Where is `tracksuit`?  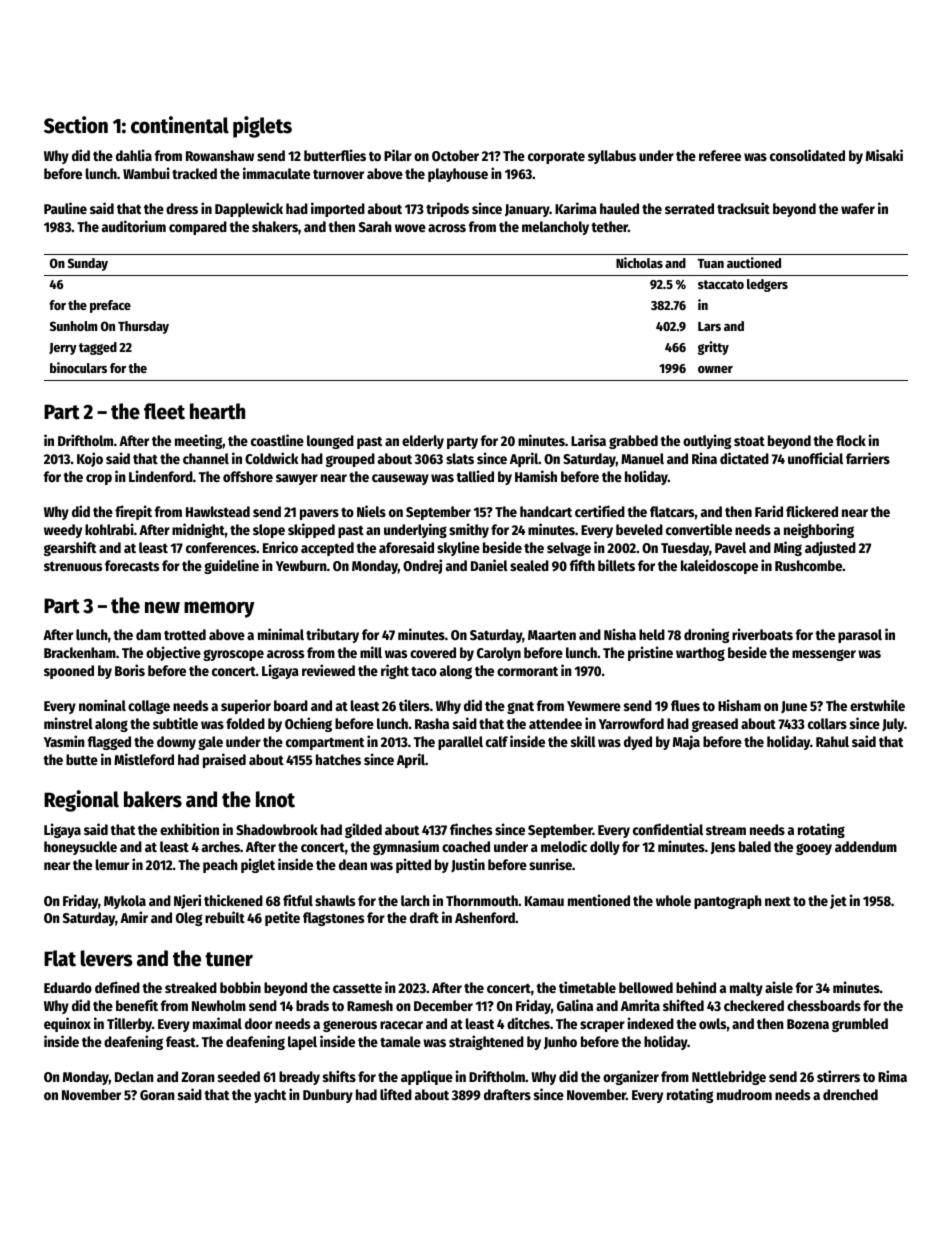
tracksuit is located at coordinates (743, 208).
